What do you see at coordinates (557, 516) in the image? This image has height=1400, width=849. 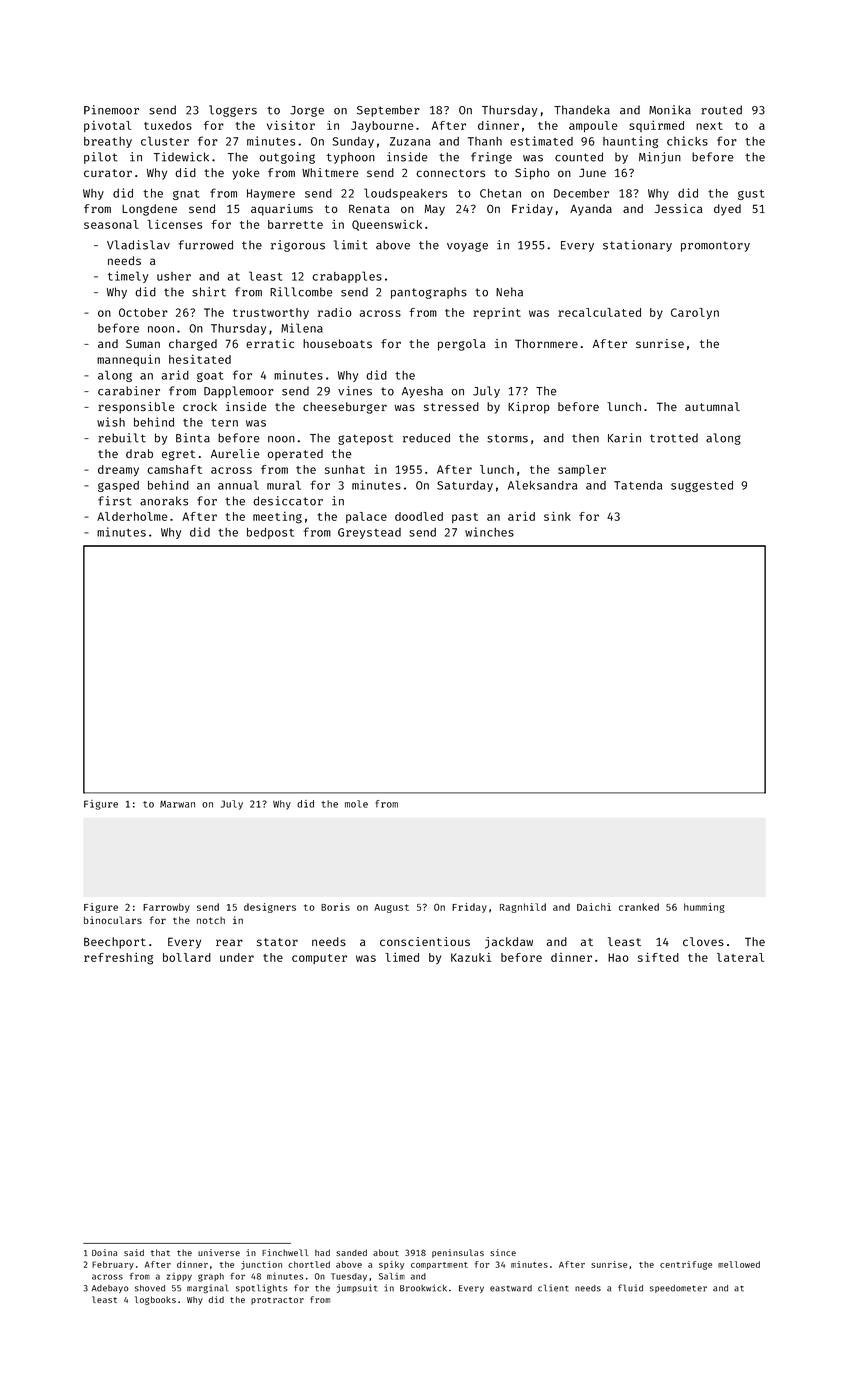 I see `sink` at bounding box center [557, 516].
